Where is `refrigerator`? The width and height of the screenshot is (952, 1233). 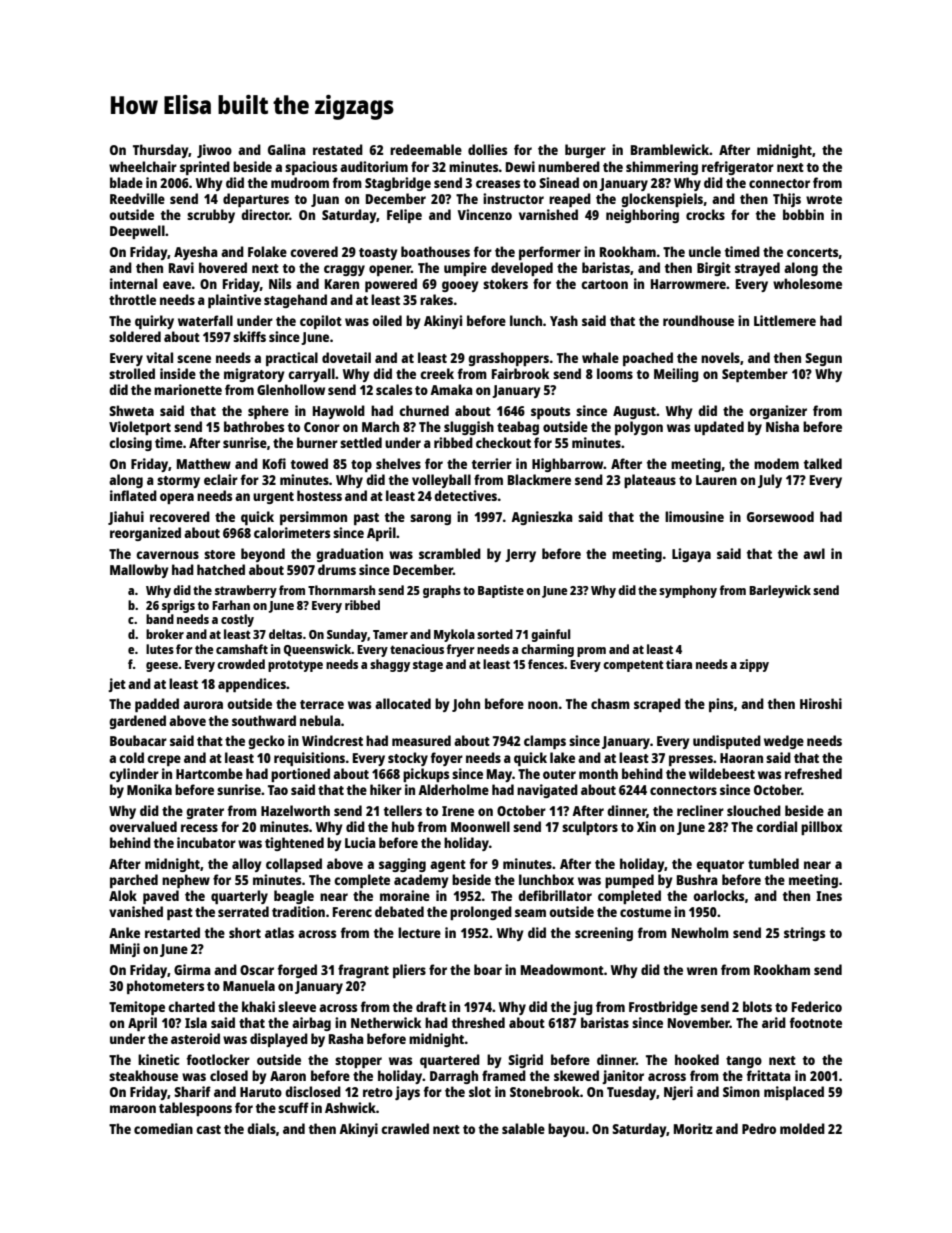 refrigerator is located at coordinates (738, 168).
